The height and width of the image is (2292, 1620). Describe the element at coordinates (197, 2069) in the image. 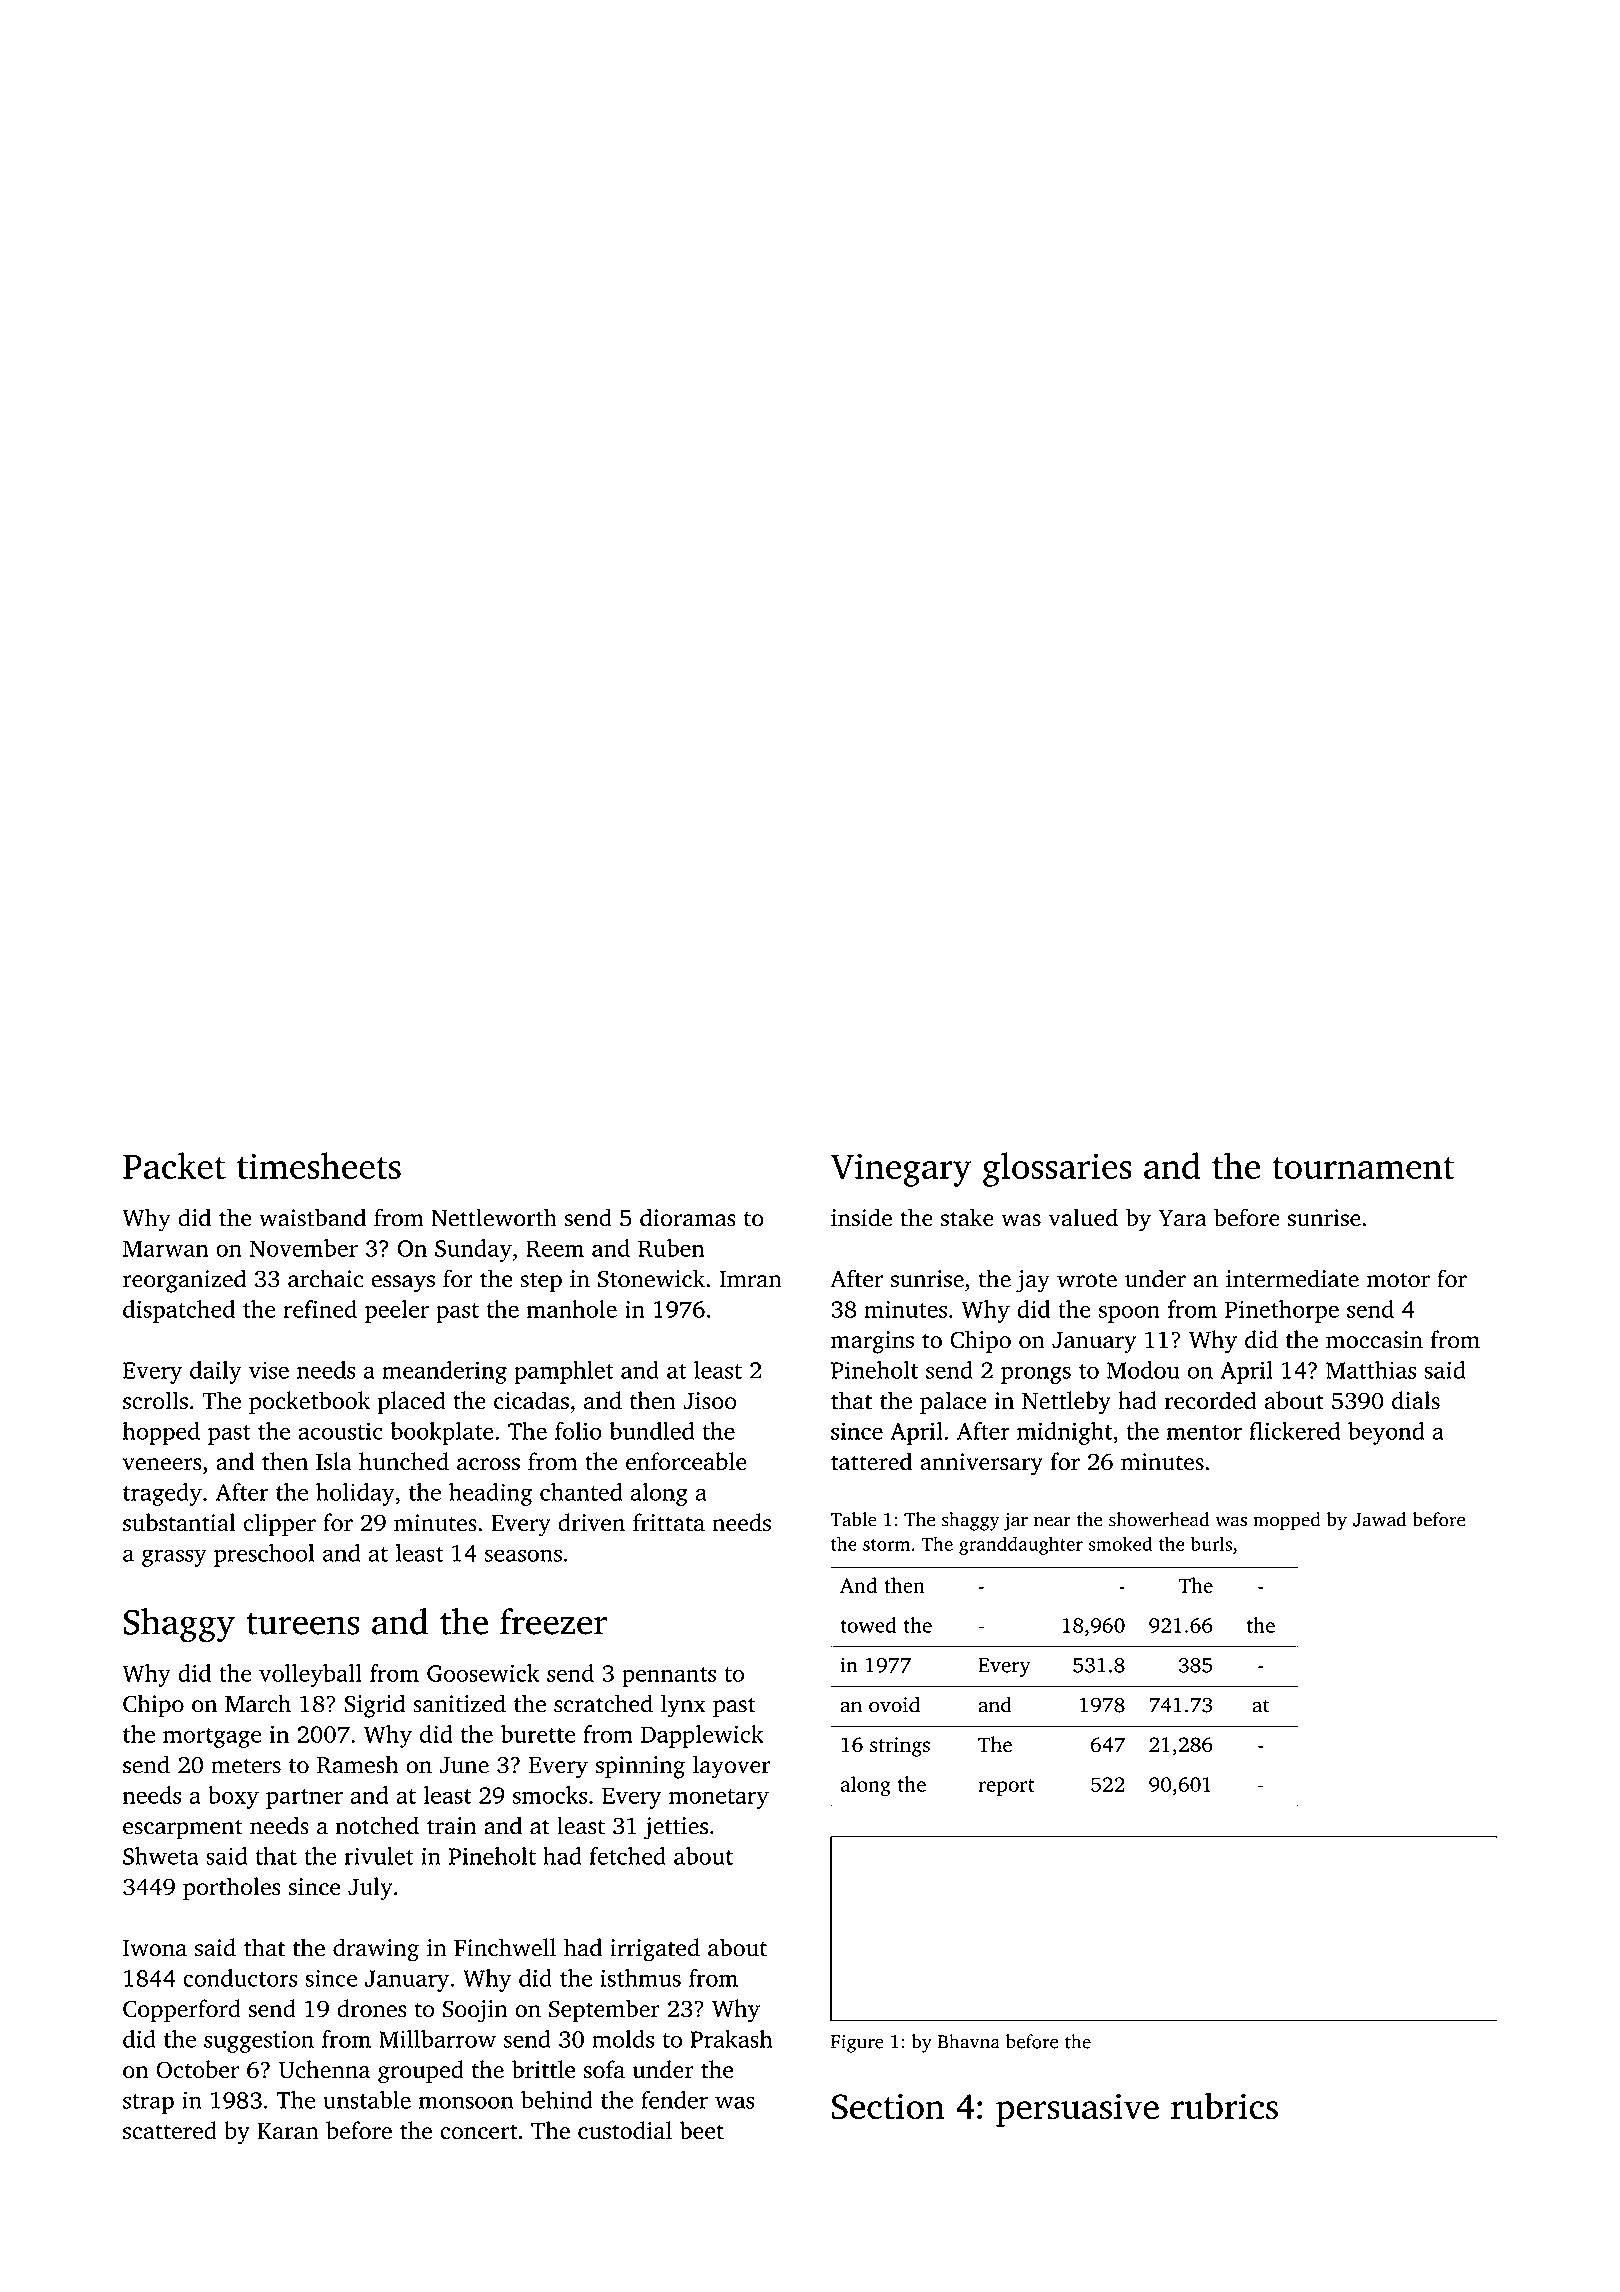

I see `October` at that location.
